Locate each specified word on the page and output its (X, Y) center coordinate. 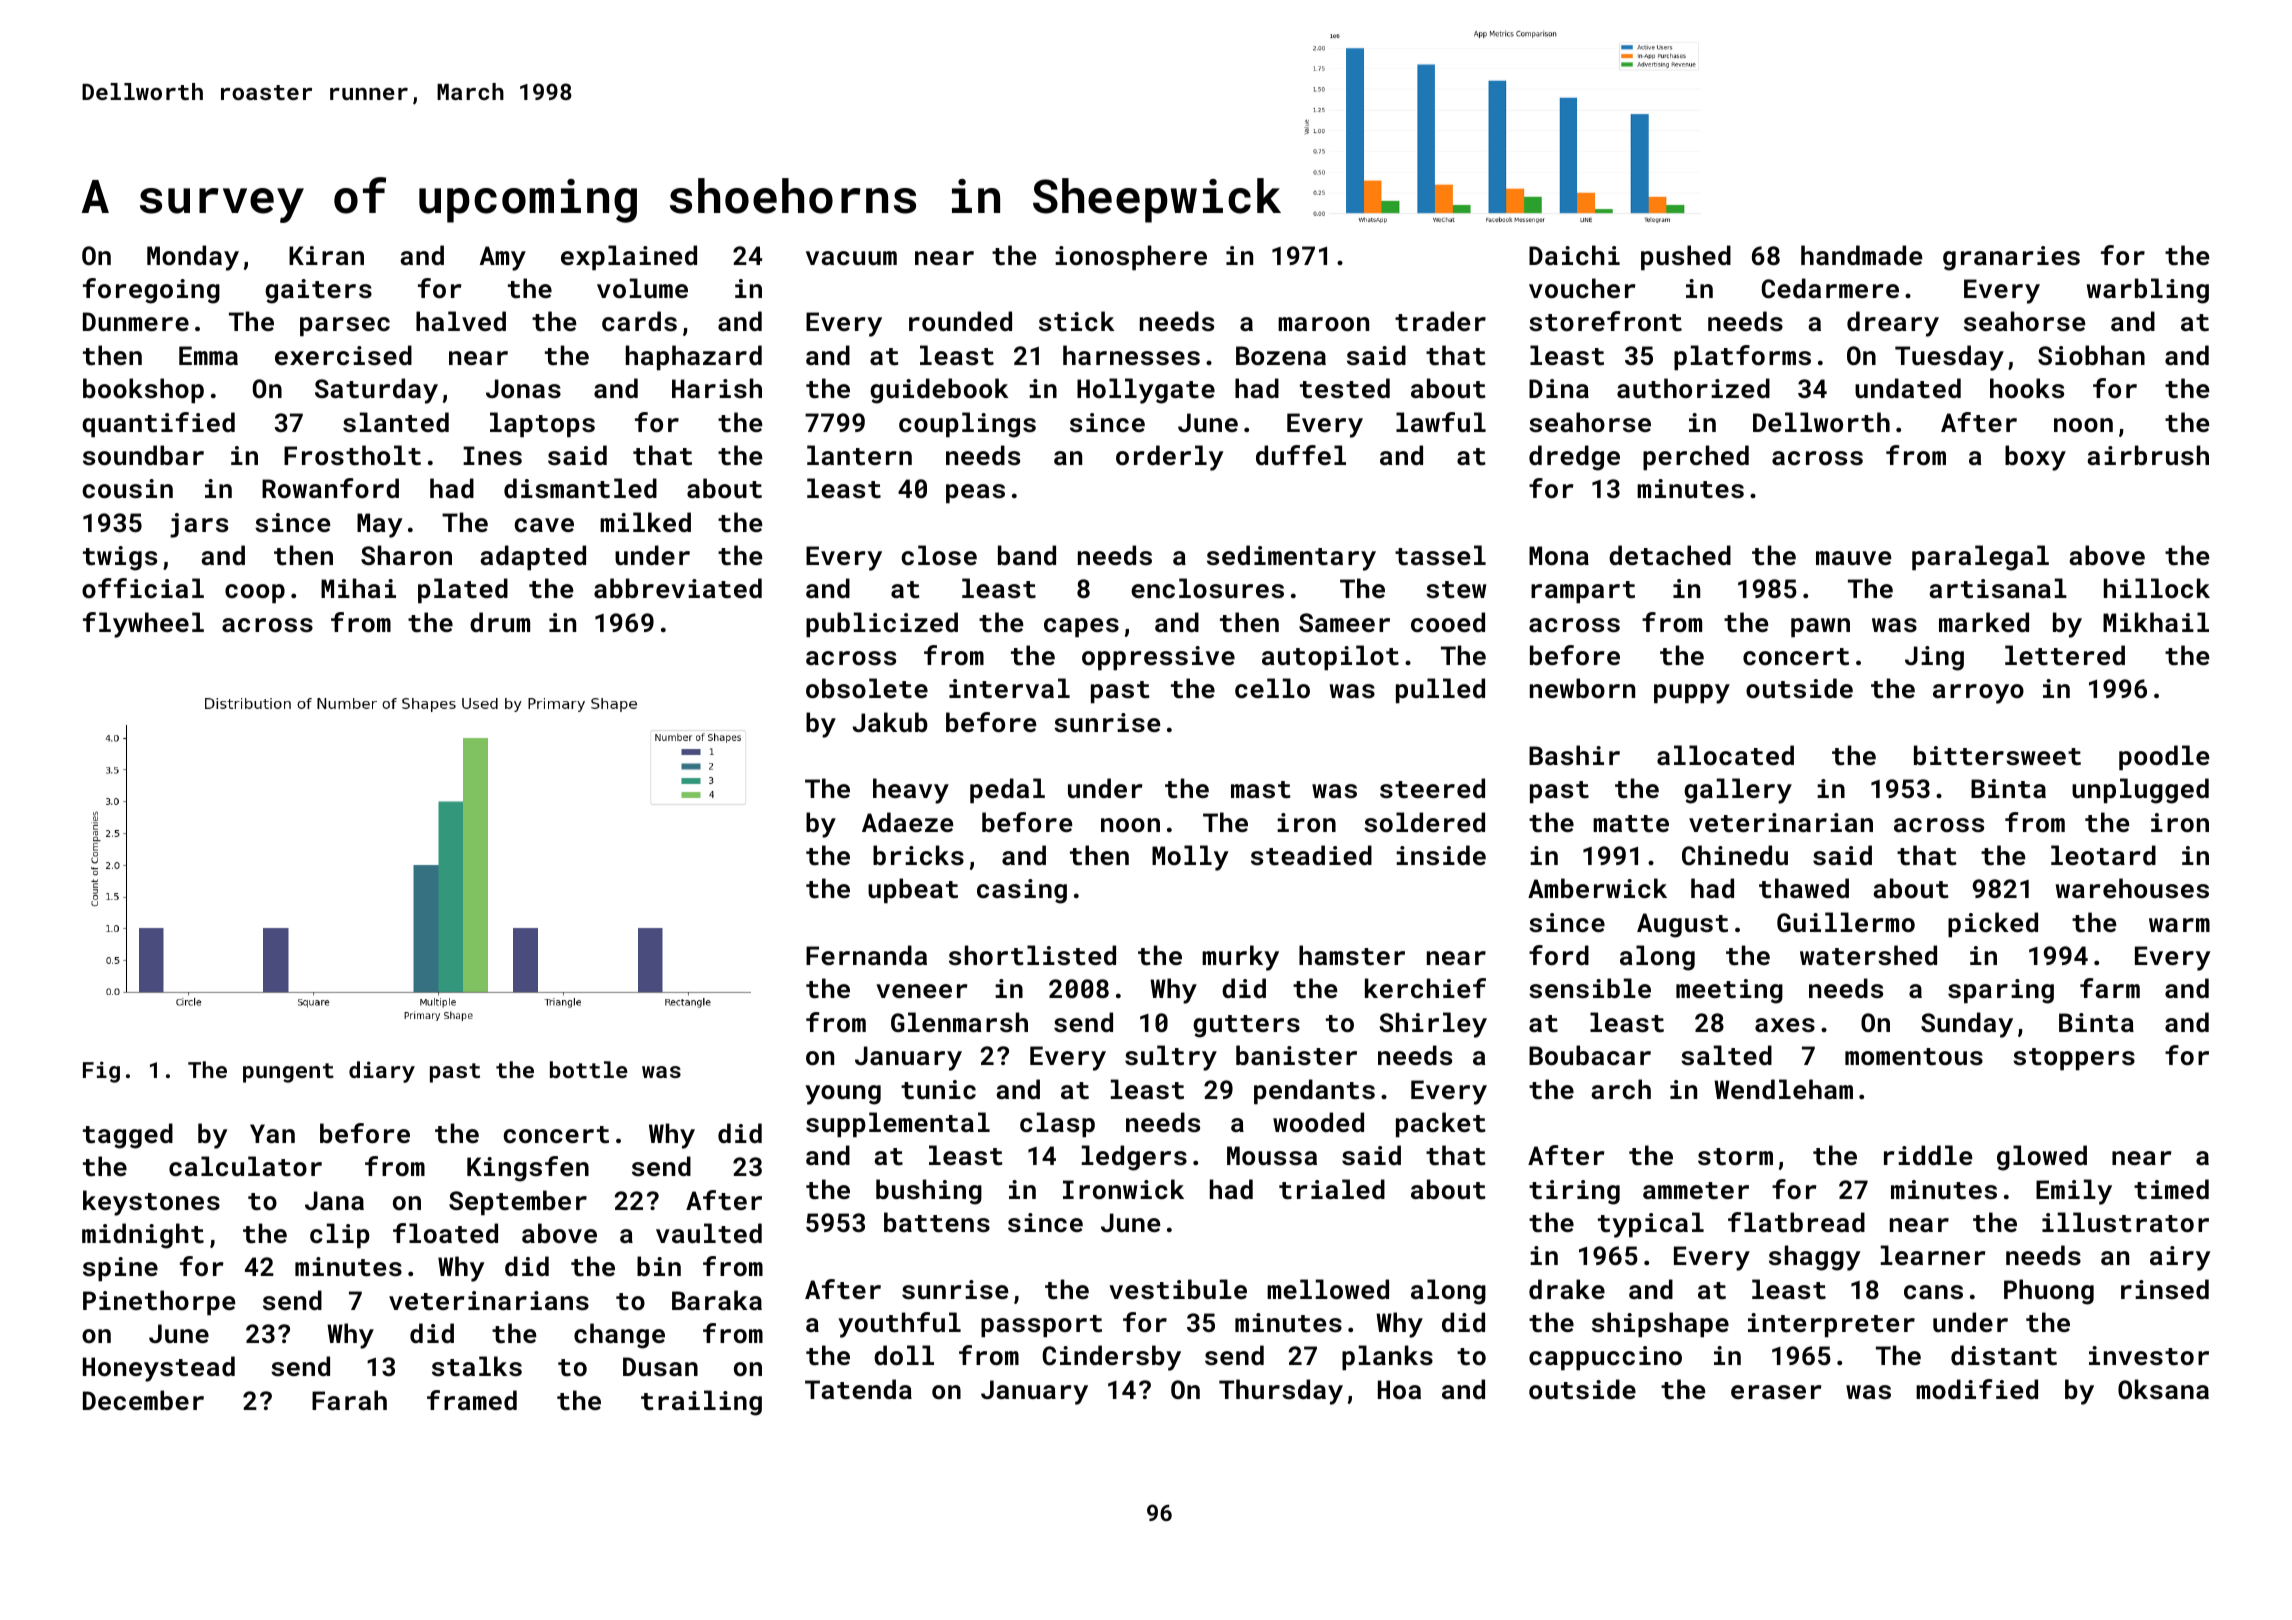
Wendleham (1783, 1089)
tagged (128, 1136)
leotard (2103, 855)
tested (1345, 388)
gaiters (318, 291)
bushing (929, 1192)
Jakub (890, 722)
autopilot (1330, 657)
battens (937, 1222)
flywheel (143, 625)
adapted (533, 557)
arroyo (1978, 694)
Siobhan (2091, 355)
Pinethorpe (159, 1302)
